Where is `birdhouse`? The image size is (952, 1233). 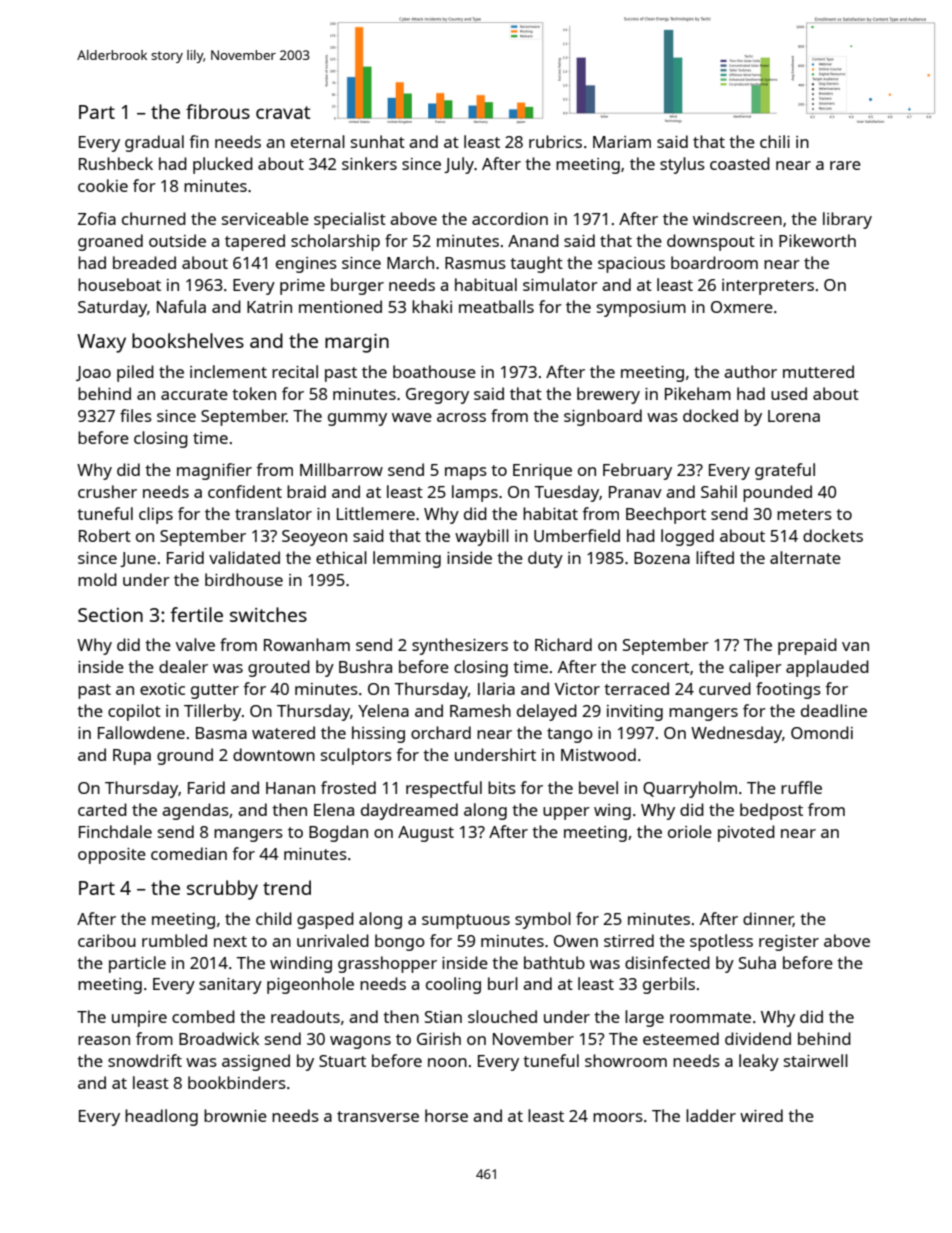
birdhouse is located at coordinates (244, 579).
